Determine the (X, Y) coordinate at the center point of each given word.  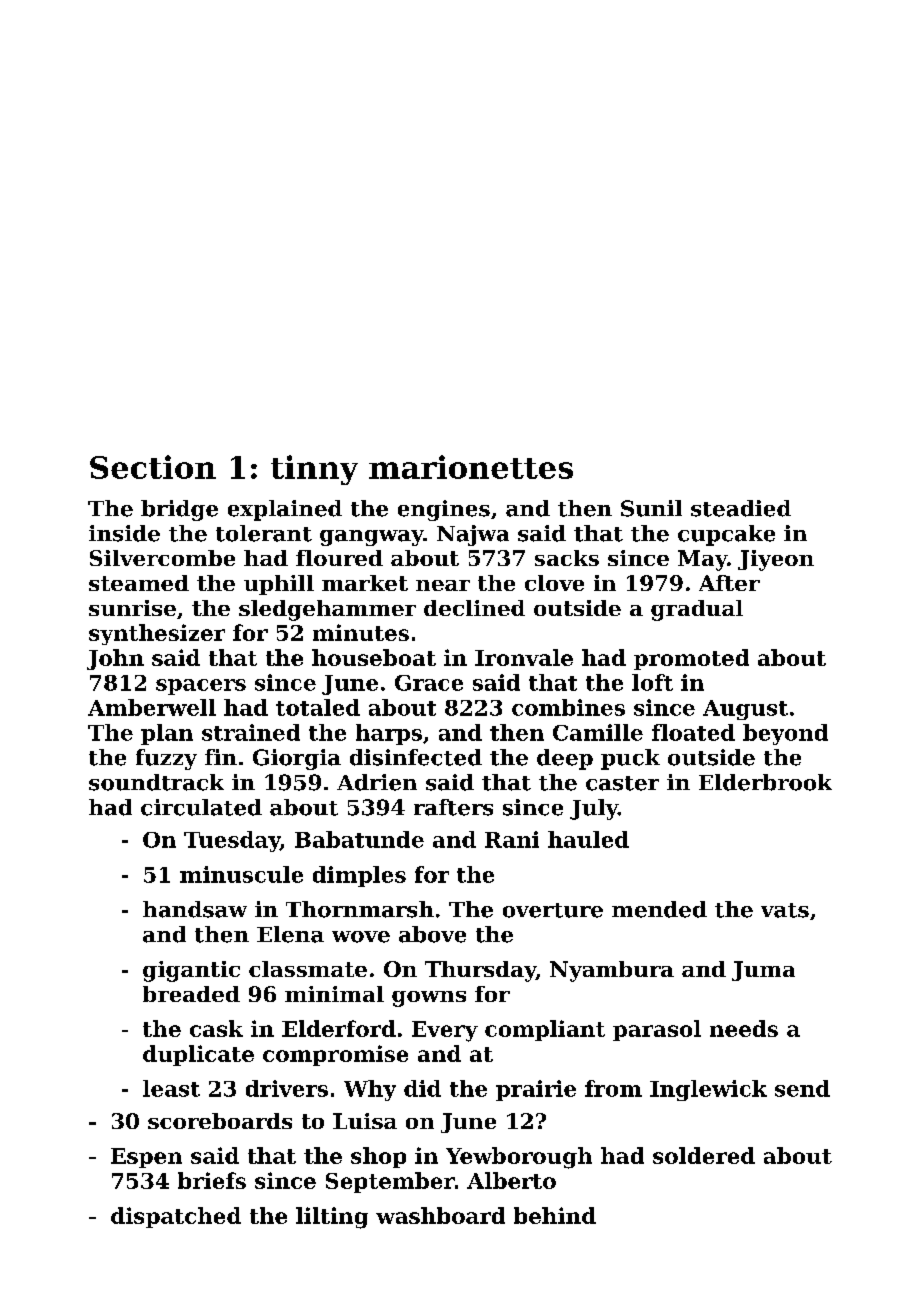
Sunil (651, 508)
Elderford (339, 1028)
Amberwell (152, 707)
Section (153, 467)
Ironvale (524, 657)
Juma (763, 971)
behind (555, 1215)
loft (652, 682)
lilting (332, 1218)
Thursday (480, 971)
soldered (704, 1155)
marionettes (471, 467)
